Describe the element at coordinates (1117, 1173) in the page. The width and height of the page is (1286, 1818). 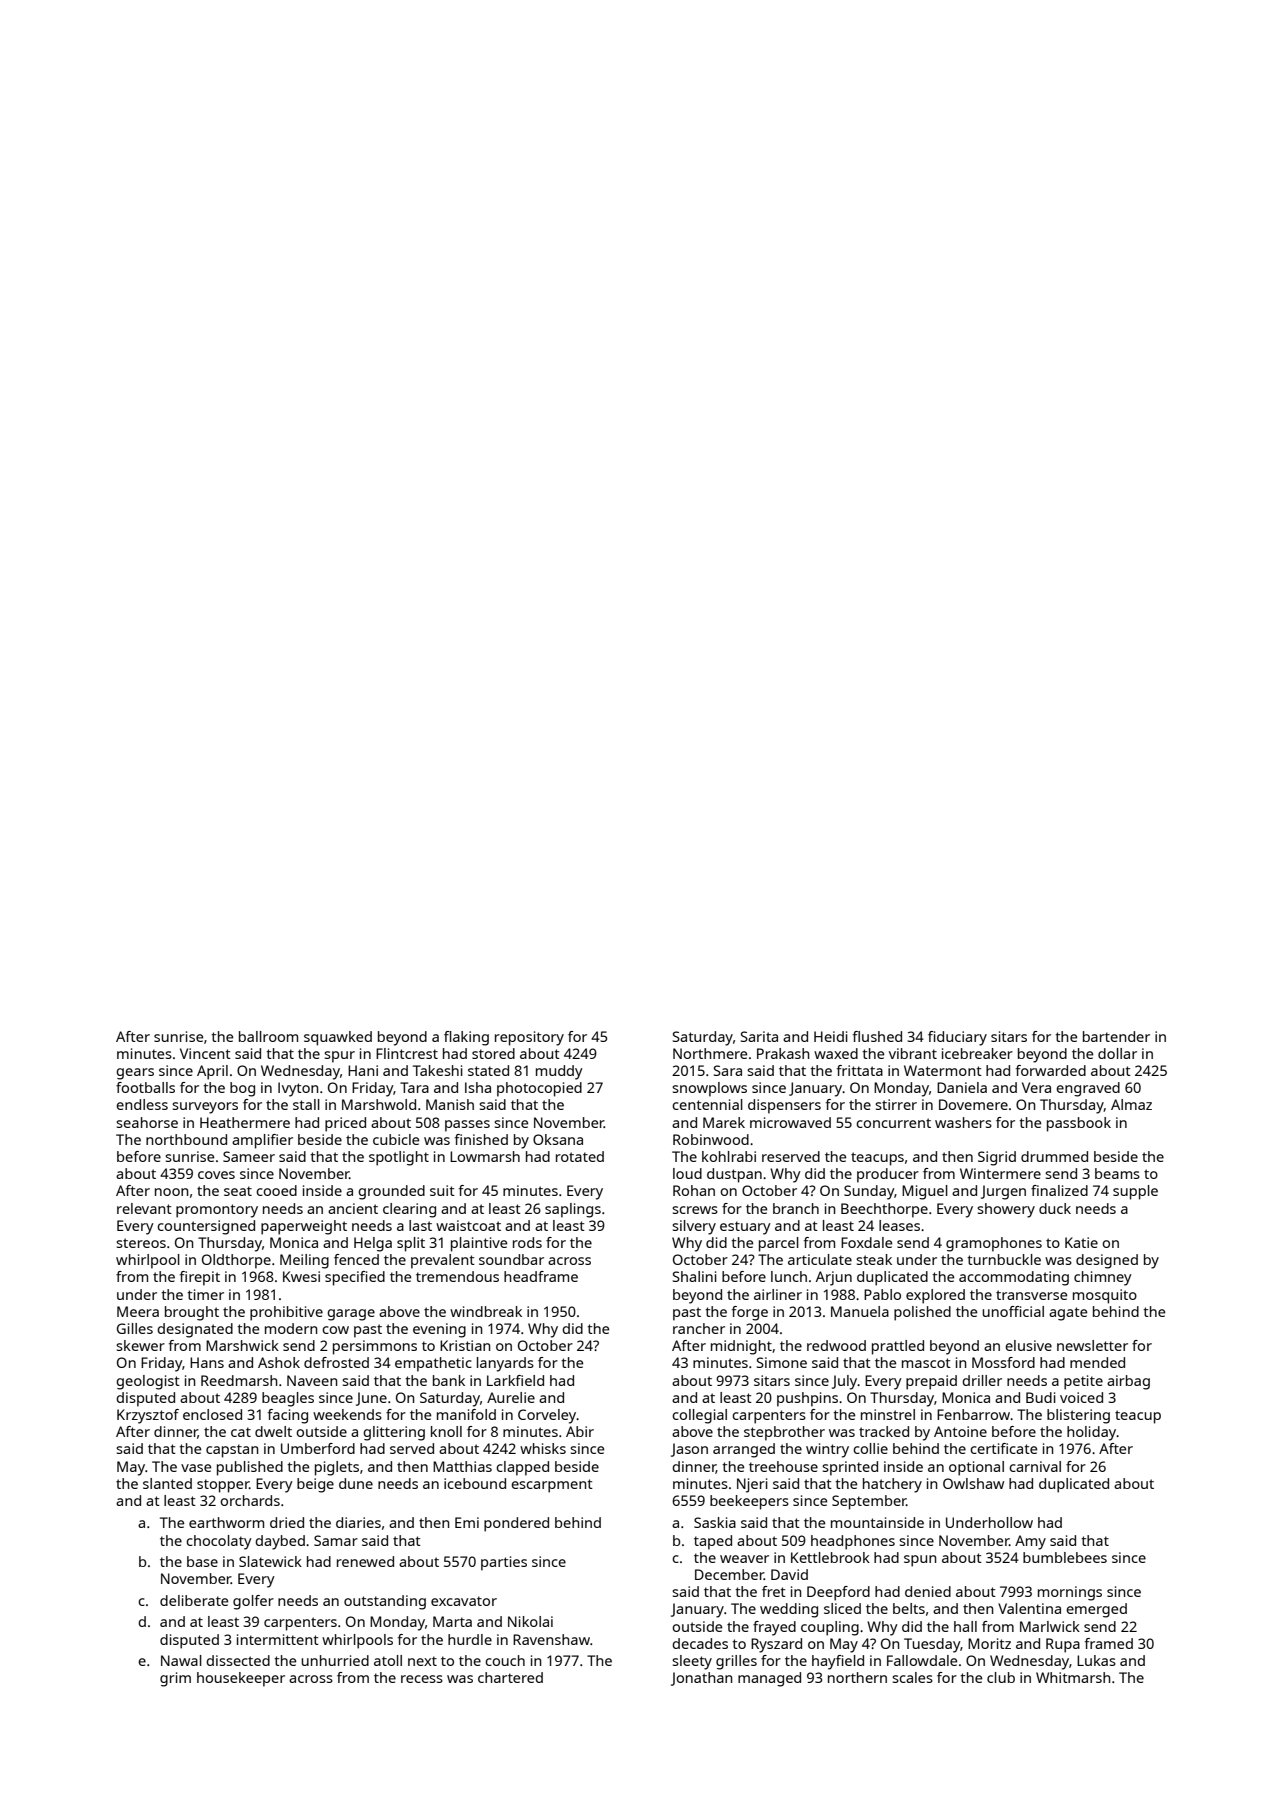
I see `beams` at that location.
